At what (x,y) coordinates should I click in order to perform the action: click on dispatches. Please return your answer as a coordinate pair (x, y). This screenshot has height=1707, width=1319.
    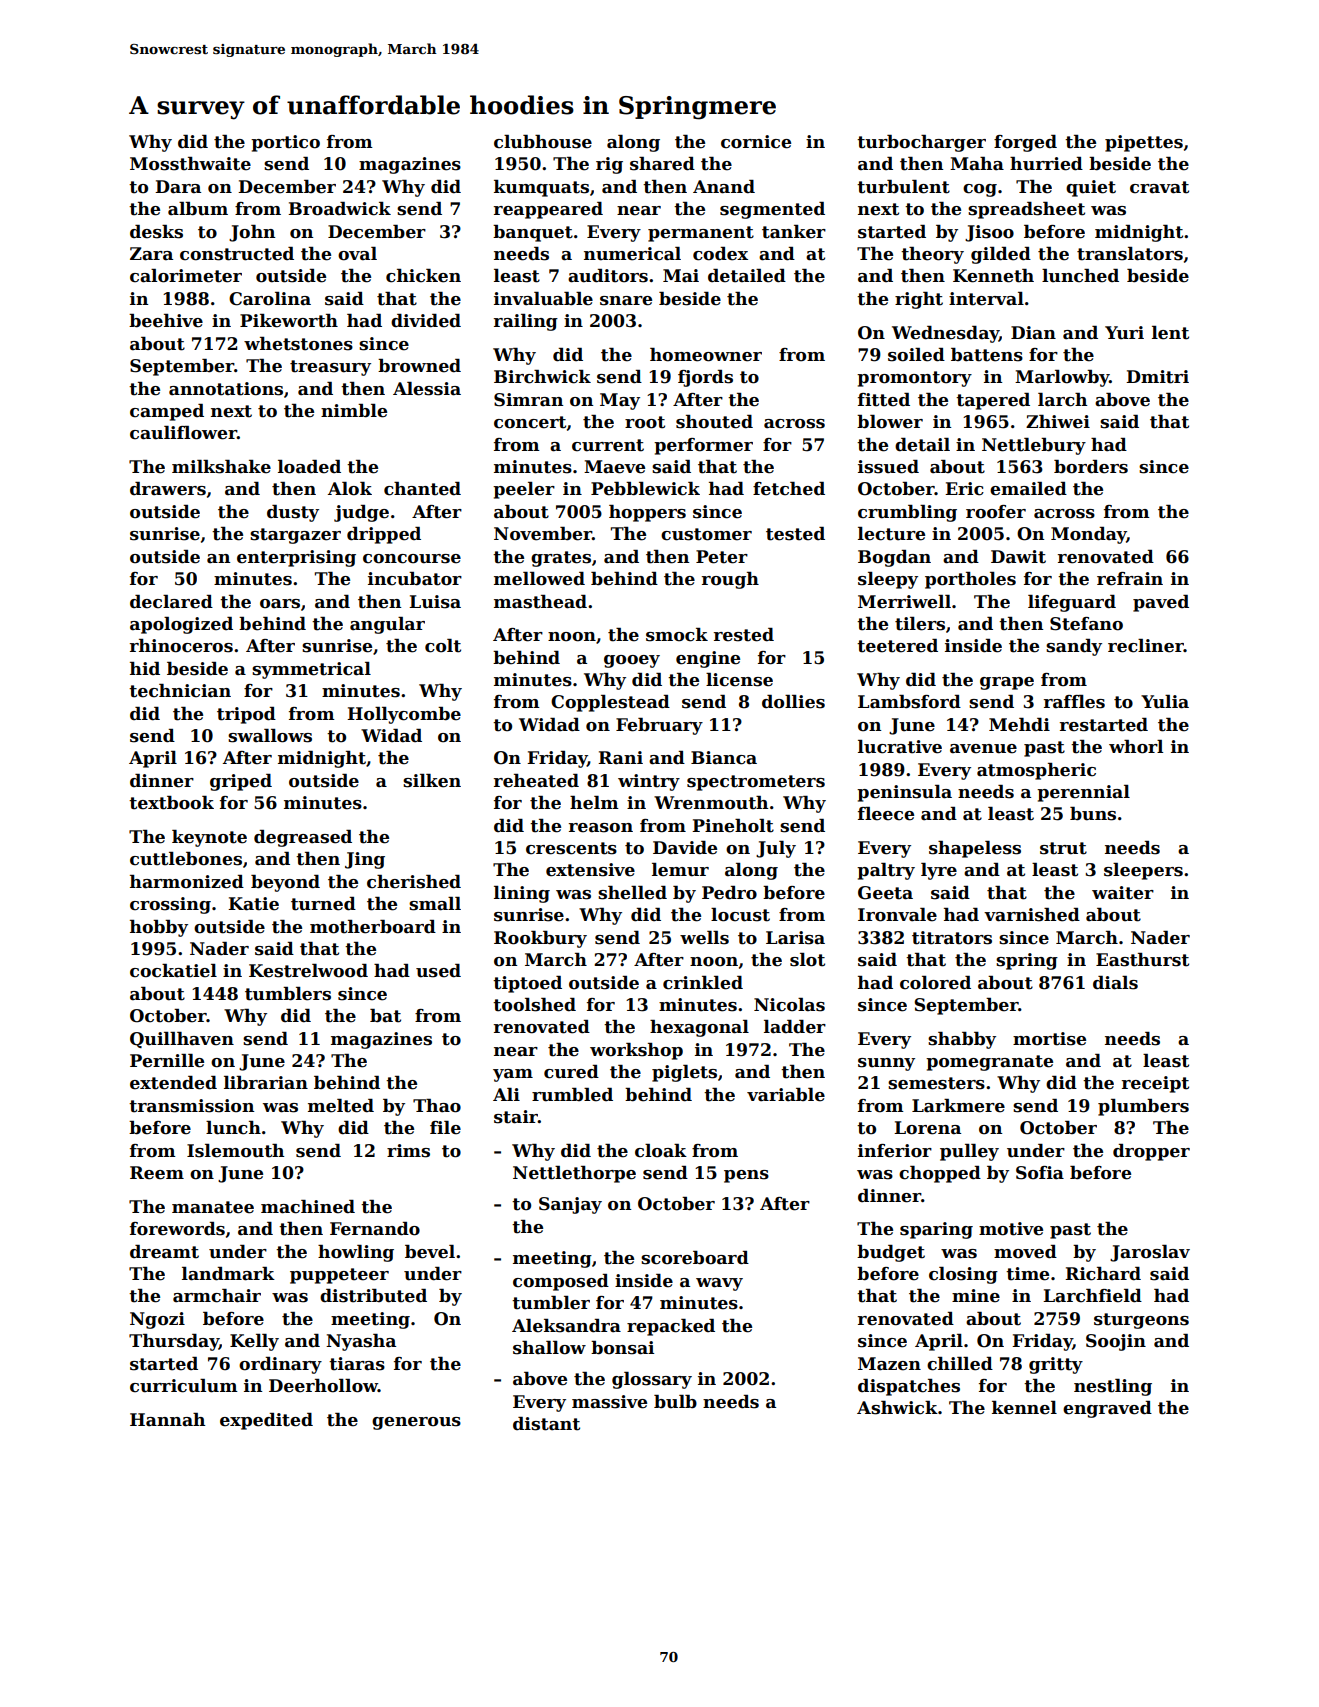
    Looking at the image, I should click on (909, 1387).
